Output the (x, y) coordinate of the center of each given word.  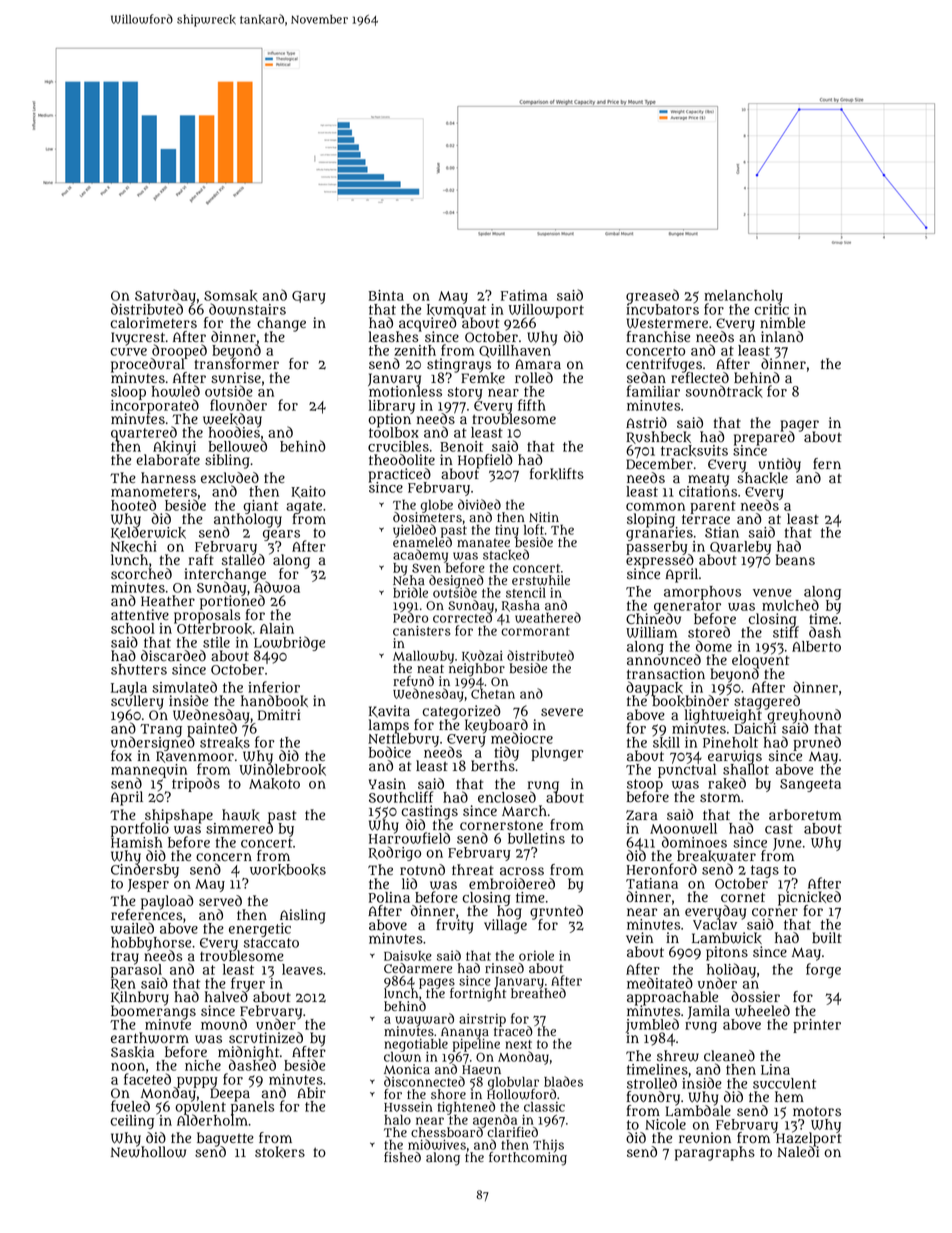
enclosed (507, 797)
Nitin (544, 517)
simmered (239, 828)
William (651, 632)
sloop (128, 393)
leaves (302, 969)
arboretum (805, 815)
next (518, 1044)
